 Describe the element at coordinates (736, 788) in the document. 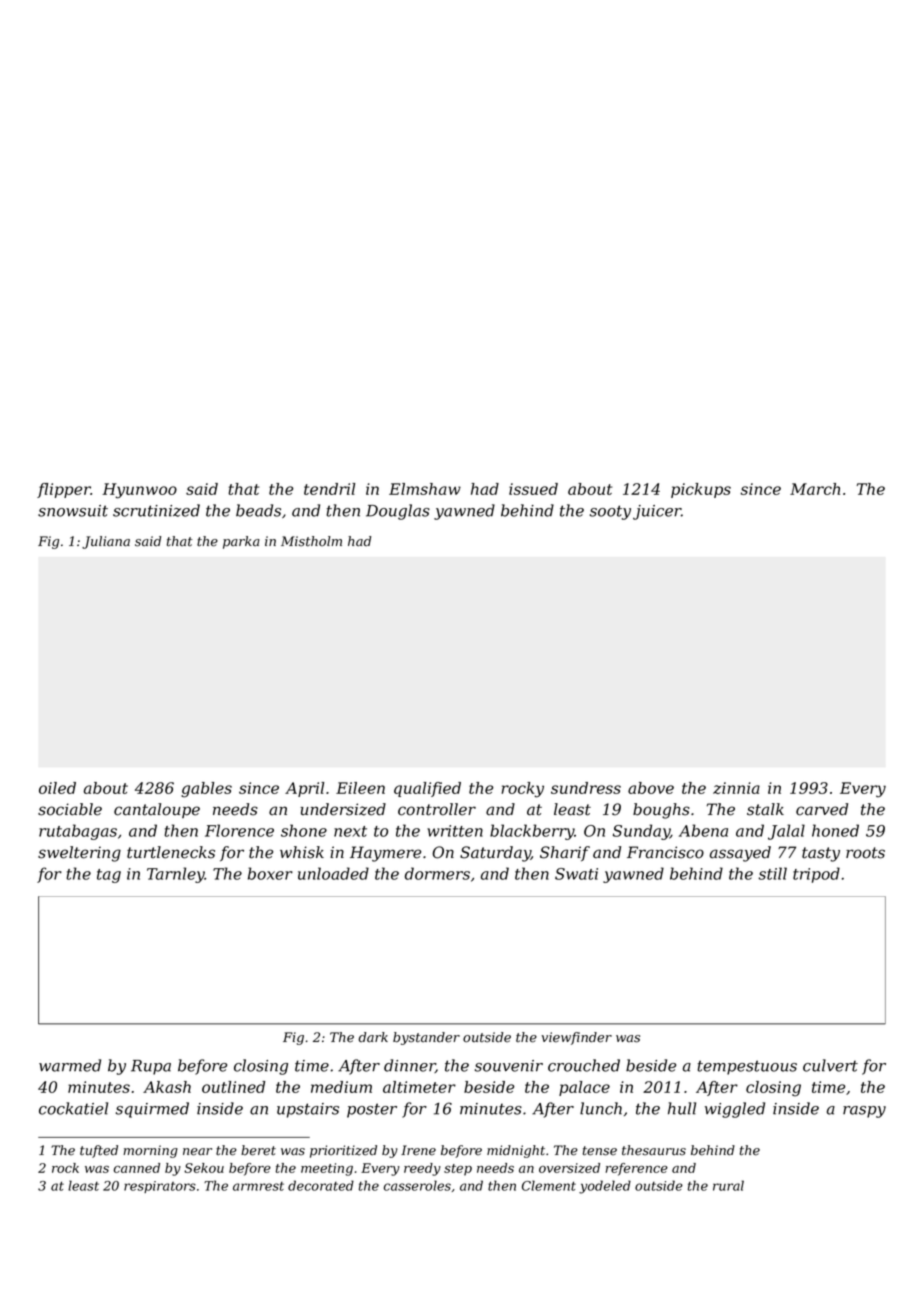

I see `zinnia` at that location.
